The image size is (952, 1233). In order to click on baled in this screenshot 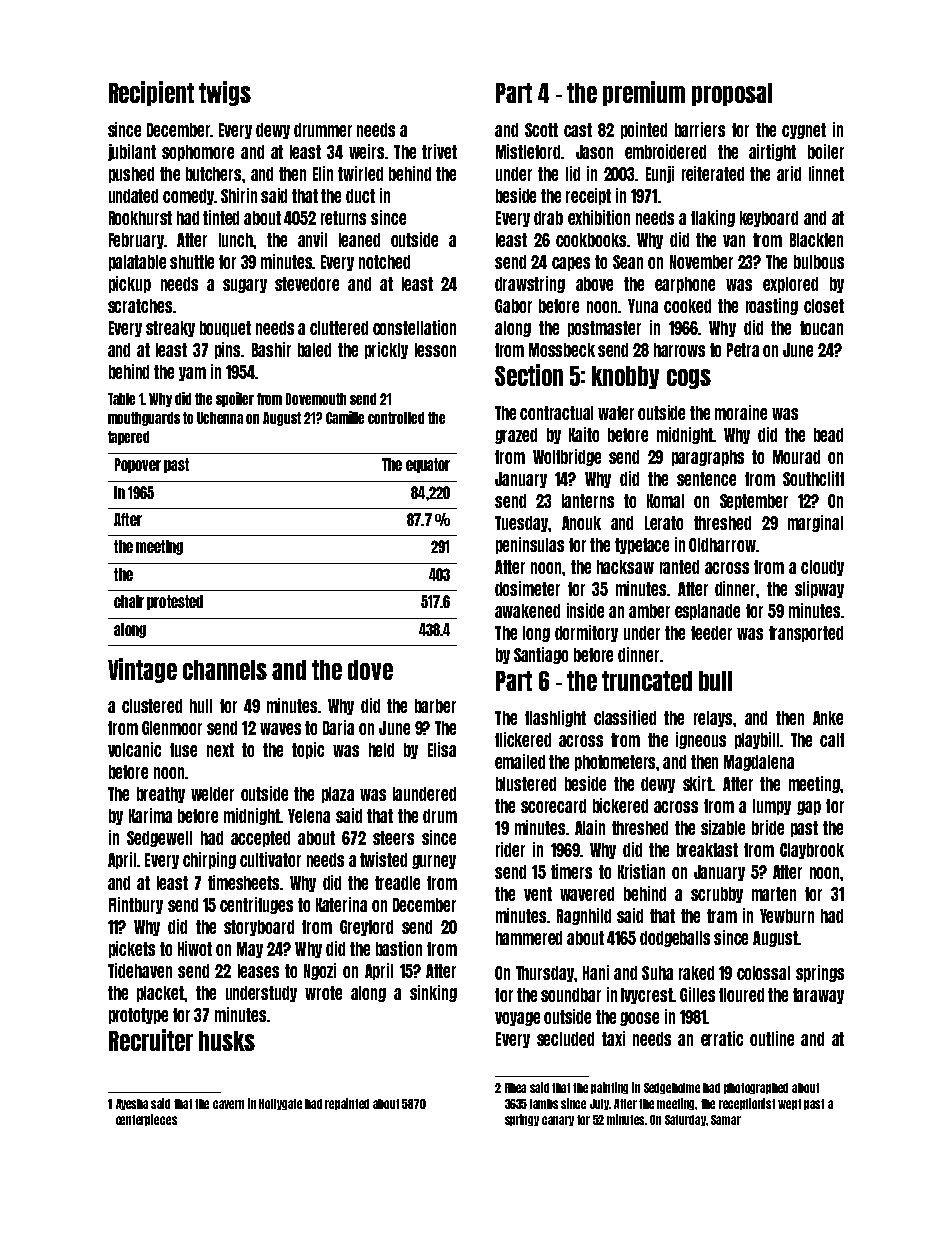, I will do `click(314, 350)`.
